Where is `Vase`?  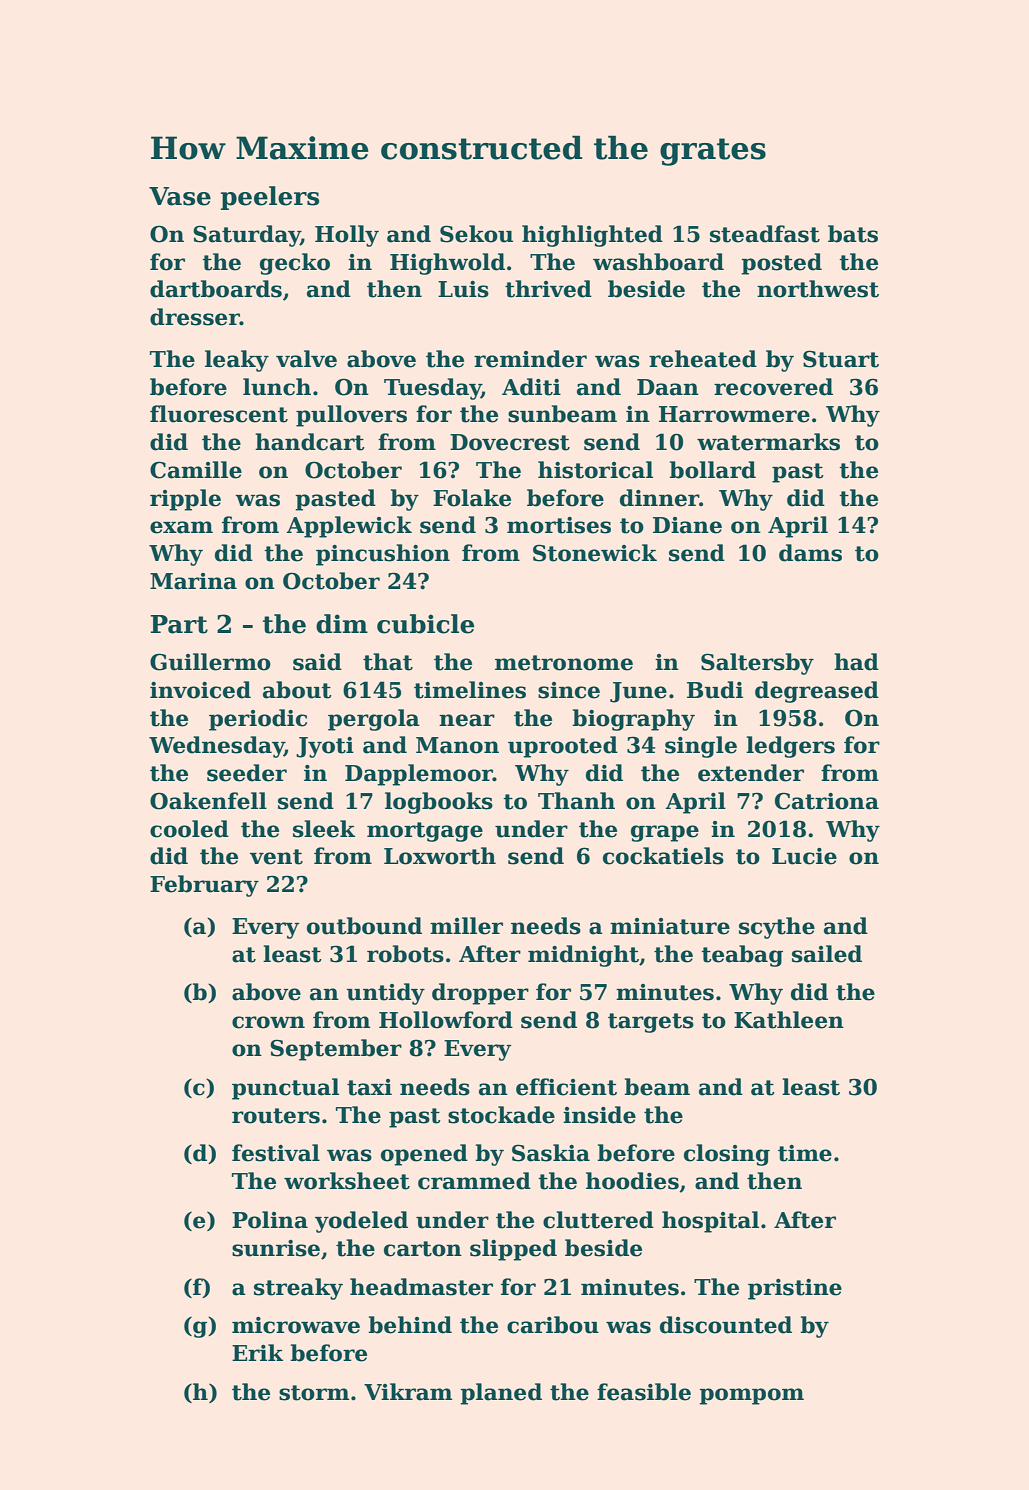
Vase is located at coordinates (180, 196).
